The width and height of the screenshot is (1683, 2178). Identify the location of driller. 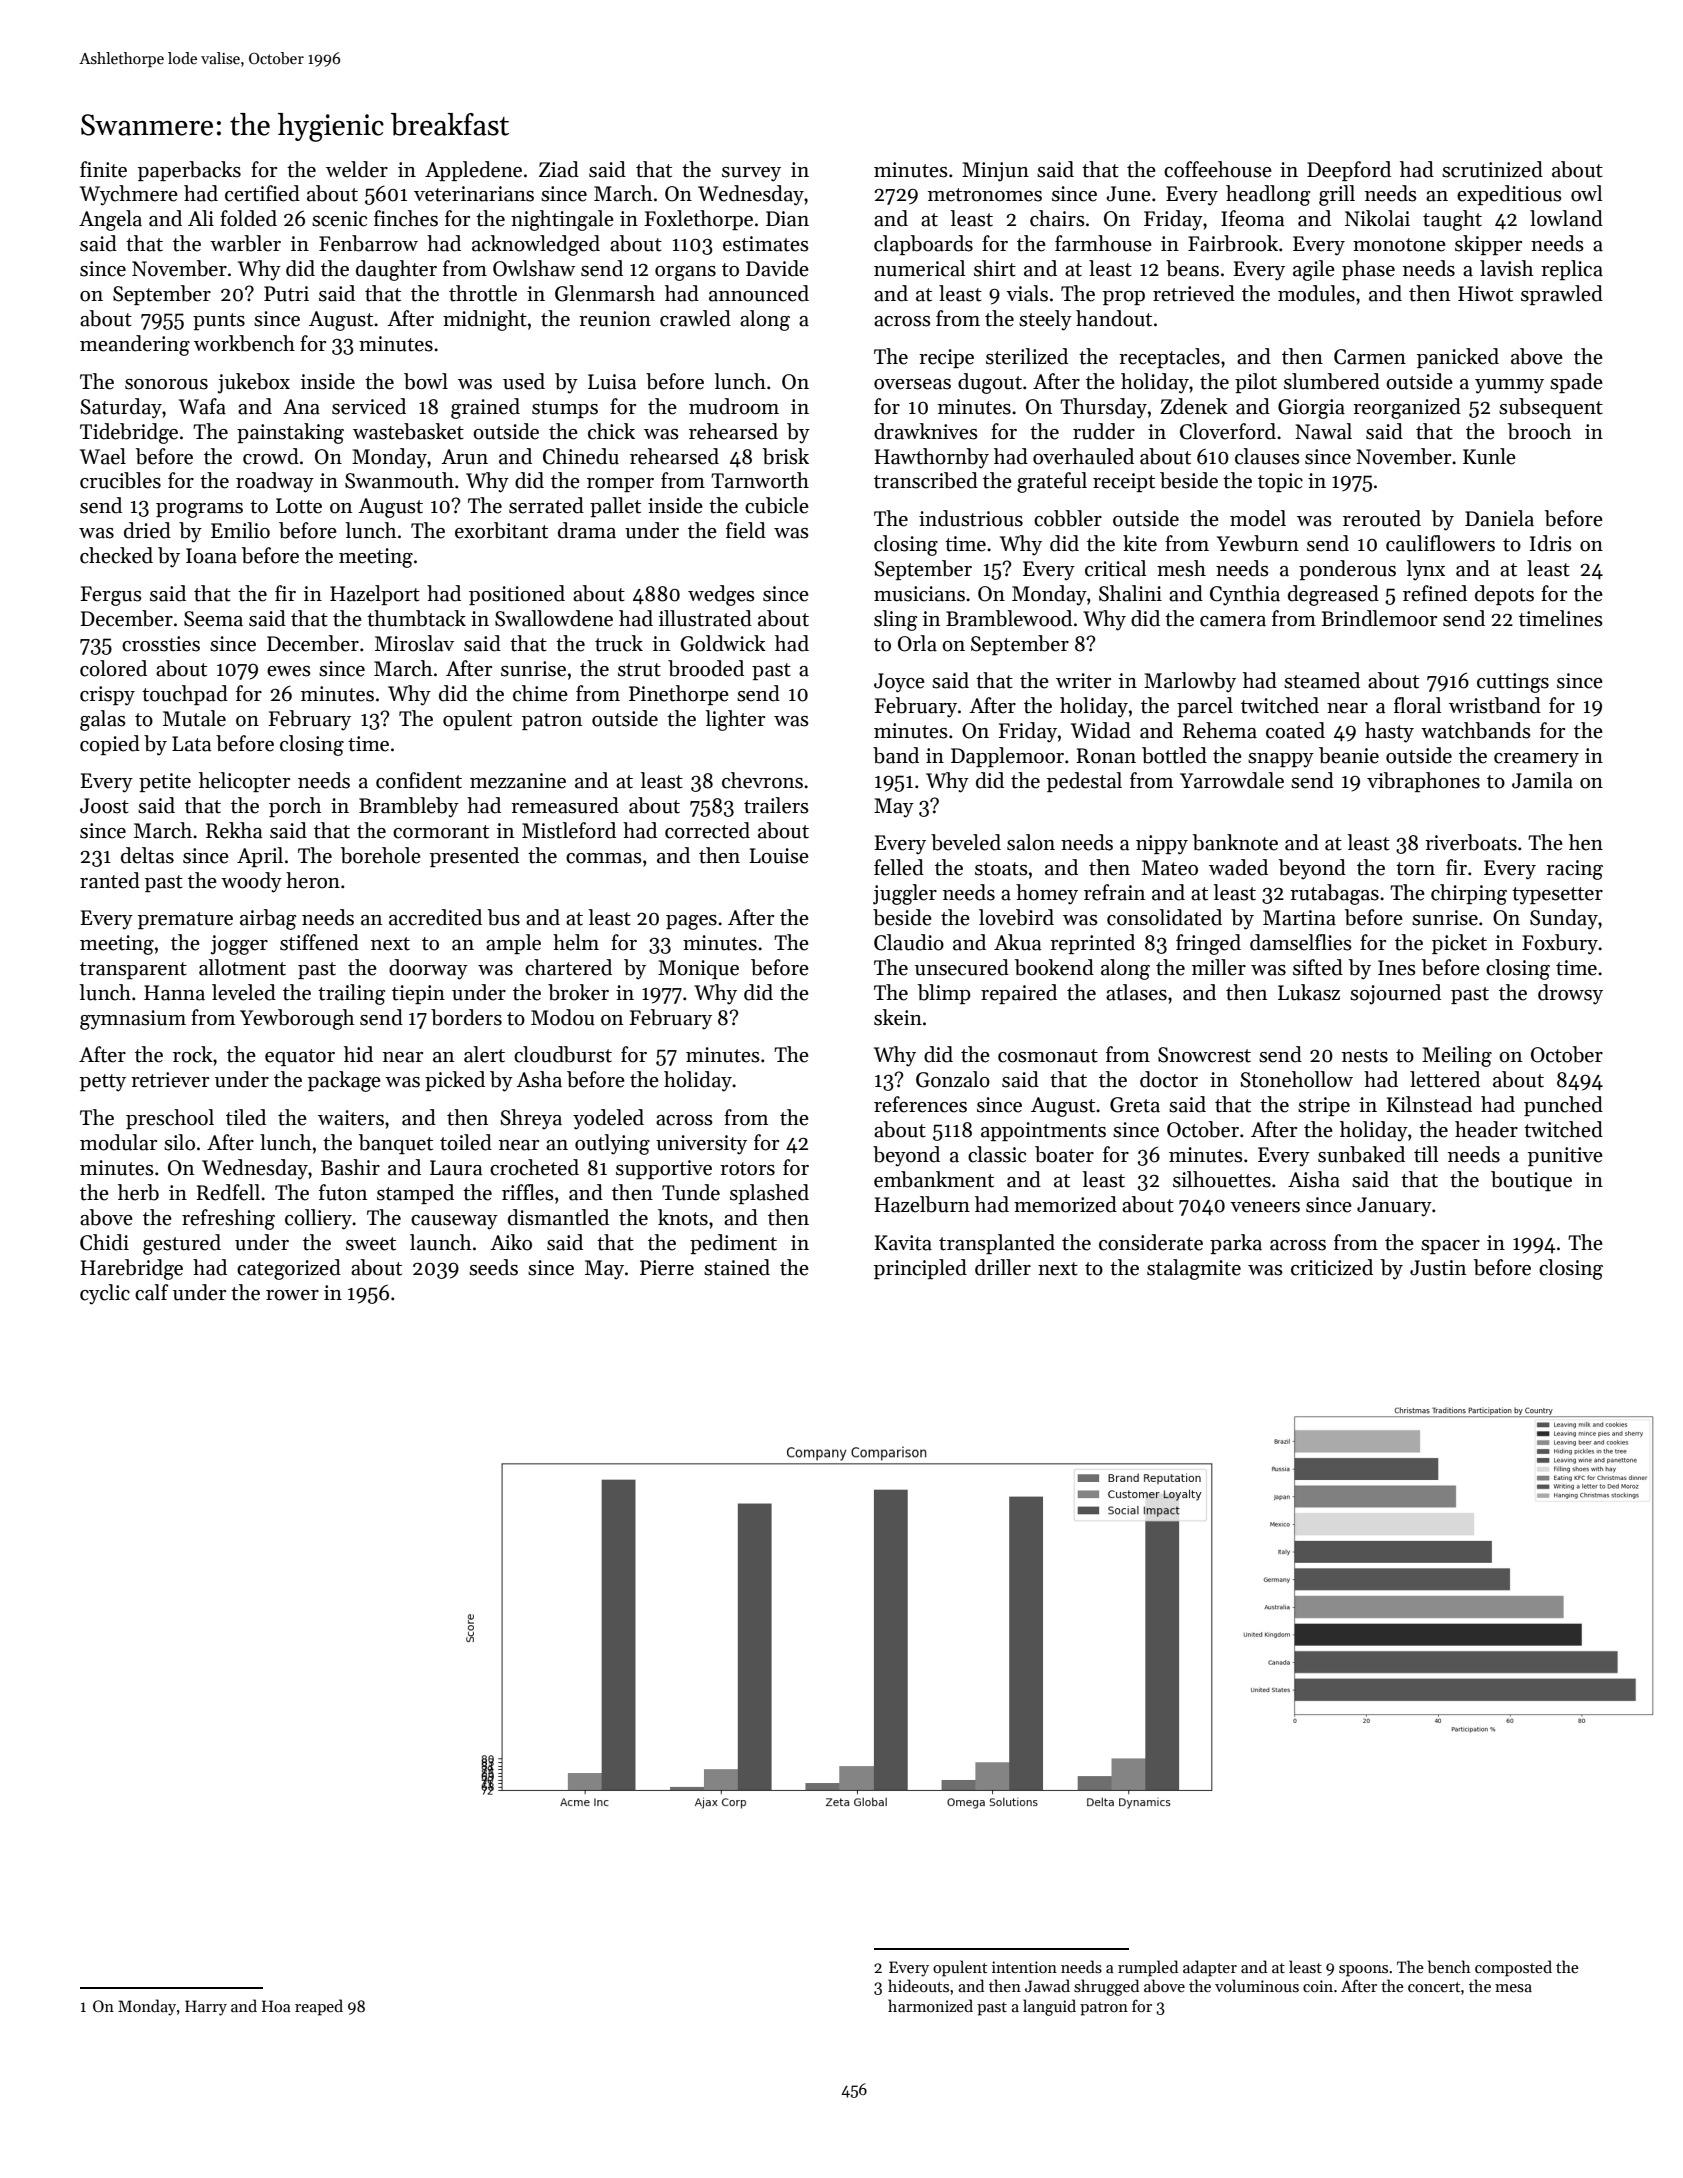
(1003, 1267).
